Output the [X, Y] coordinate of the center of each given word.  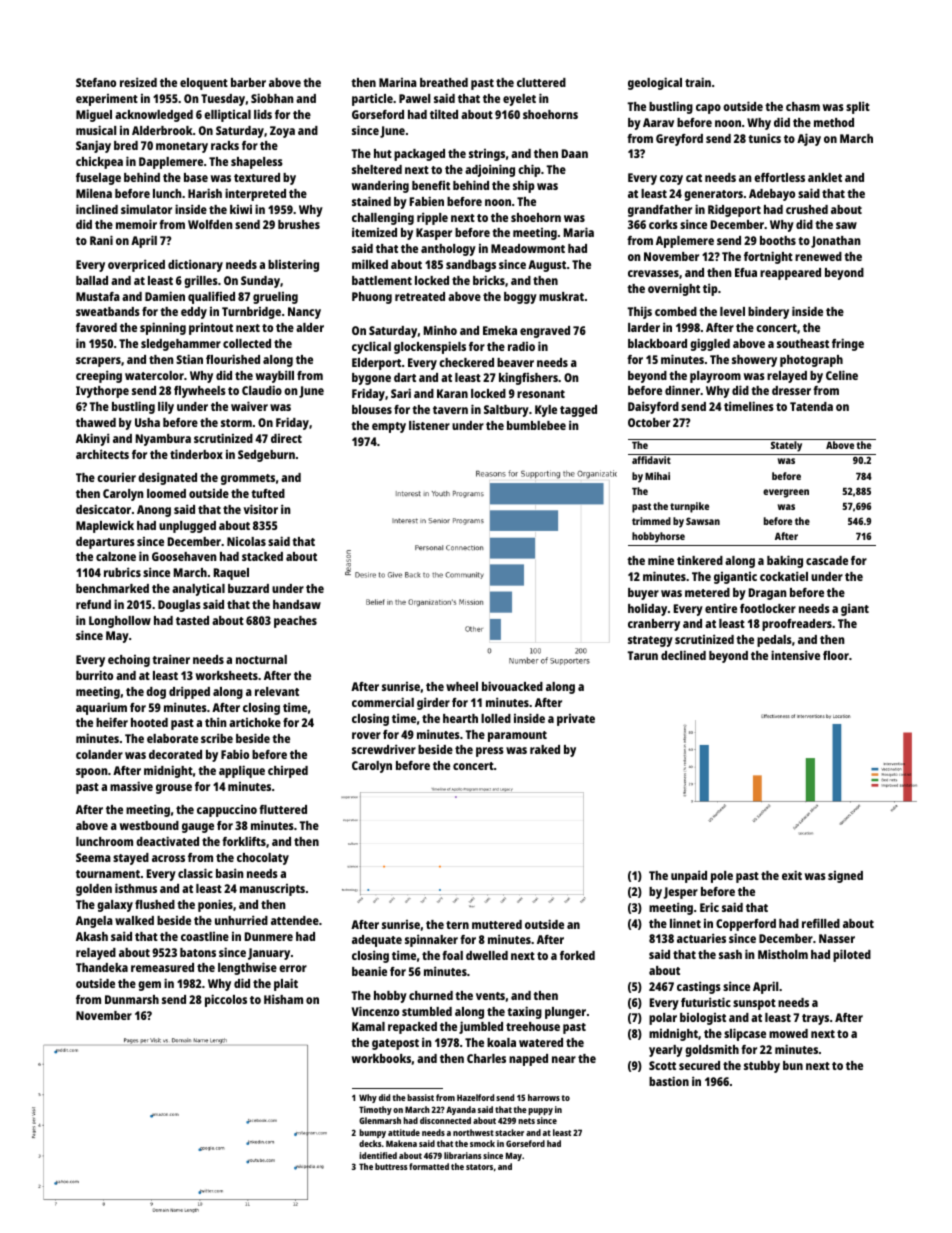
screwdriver [384, 749]
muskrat [561, 296]
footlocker [768, 608]
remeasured [162, 967]
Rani [101, 240]
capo [708, 109]
